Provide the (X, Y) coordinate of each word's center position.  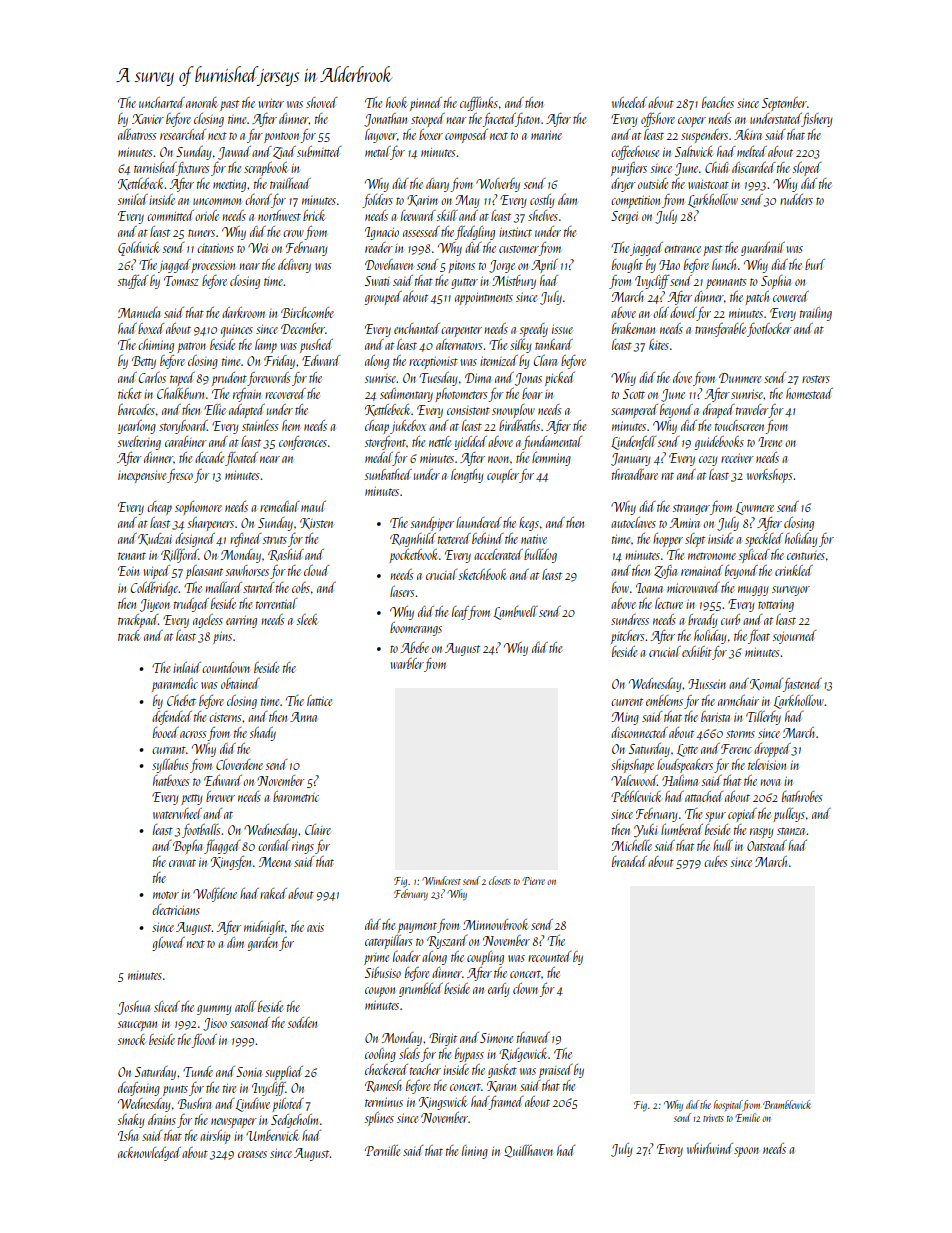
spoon (746, 1152)
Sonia (249, 1072)
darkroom (243, 312)
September (784, 104)
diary (437, 185)
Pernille (382, 1150)
